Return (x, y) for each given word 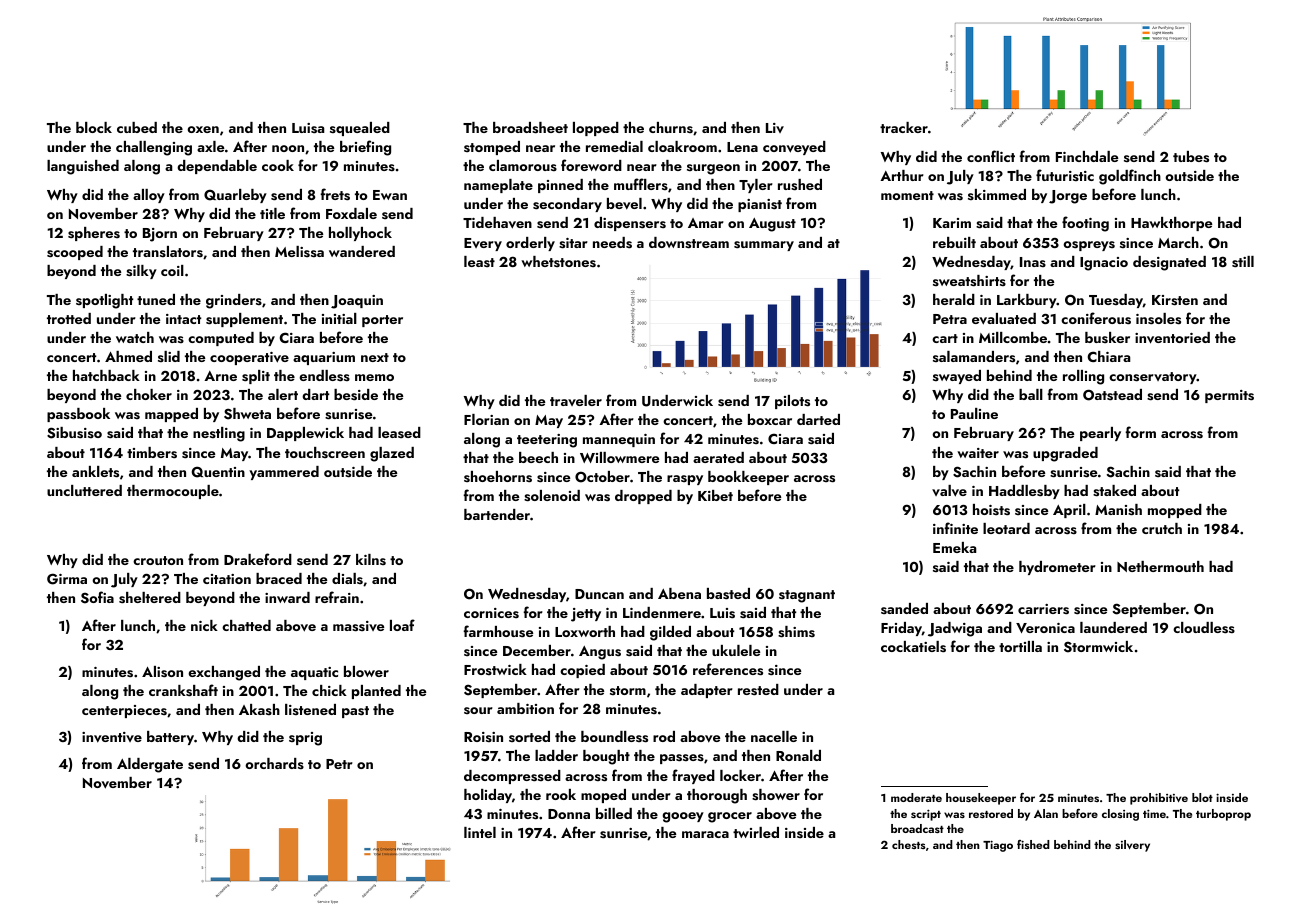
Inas (1033, 262)
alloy (149, 196)
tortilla (1020, 646)
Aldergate (150, 765)
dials (347, 578)
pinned (560, 186)
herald (954, 299)
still (1243, 262)
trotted (69, 318)
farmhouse (498, 631)
